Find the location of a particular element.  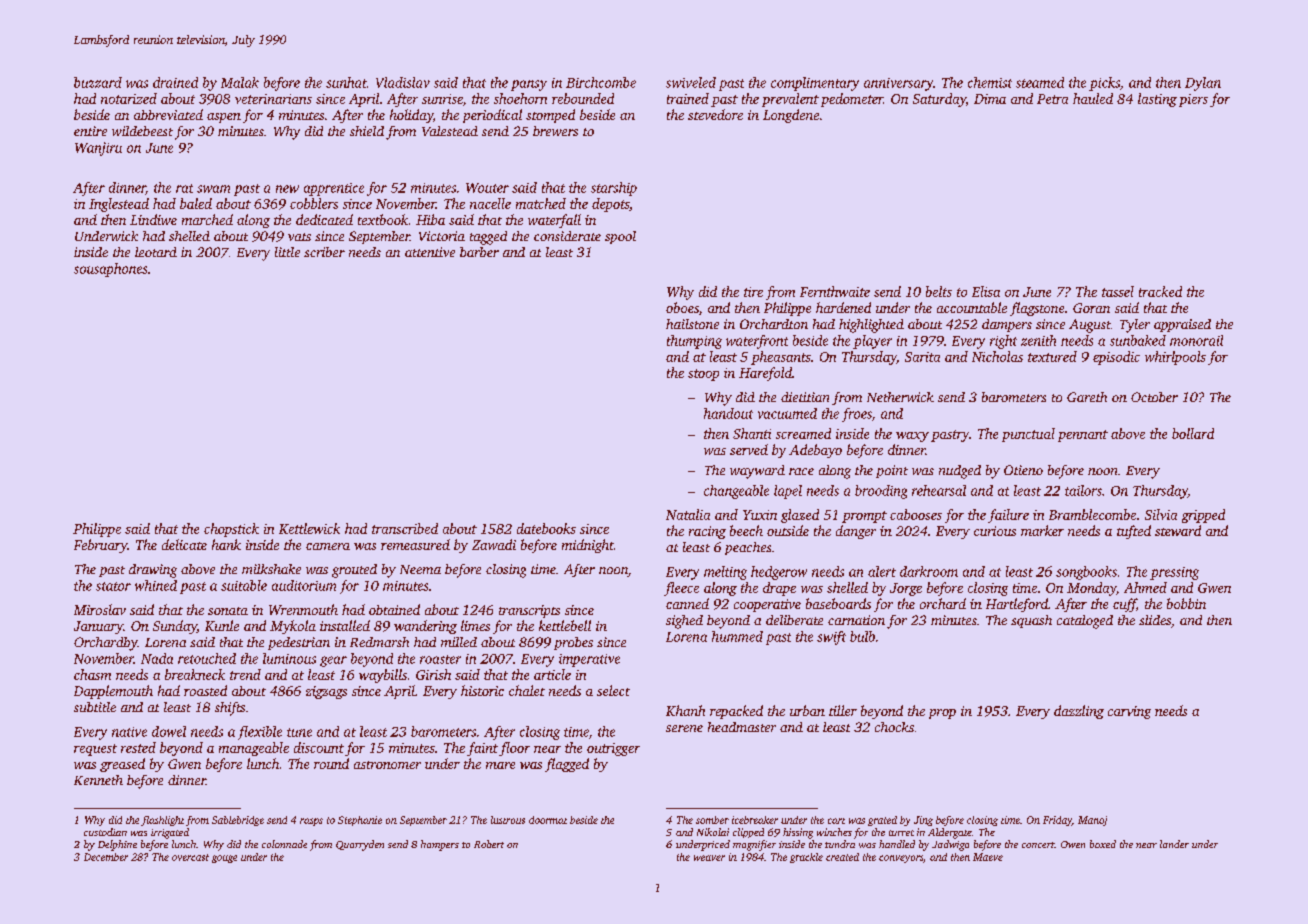

buzzard is located at coordinates (98, 82).
